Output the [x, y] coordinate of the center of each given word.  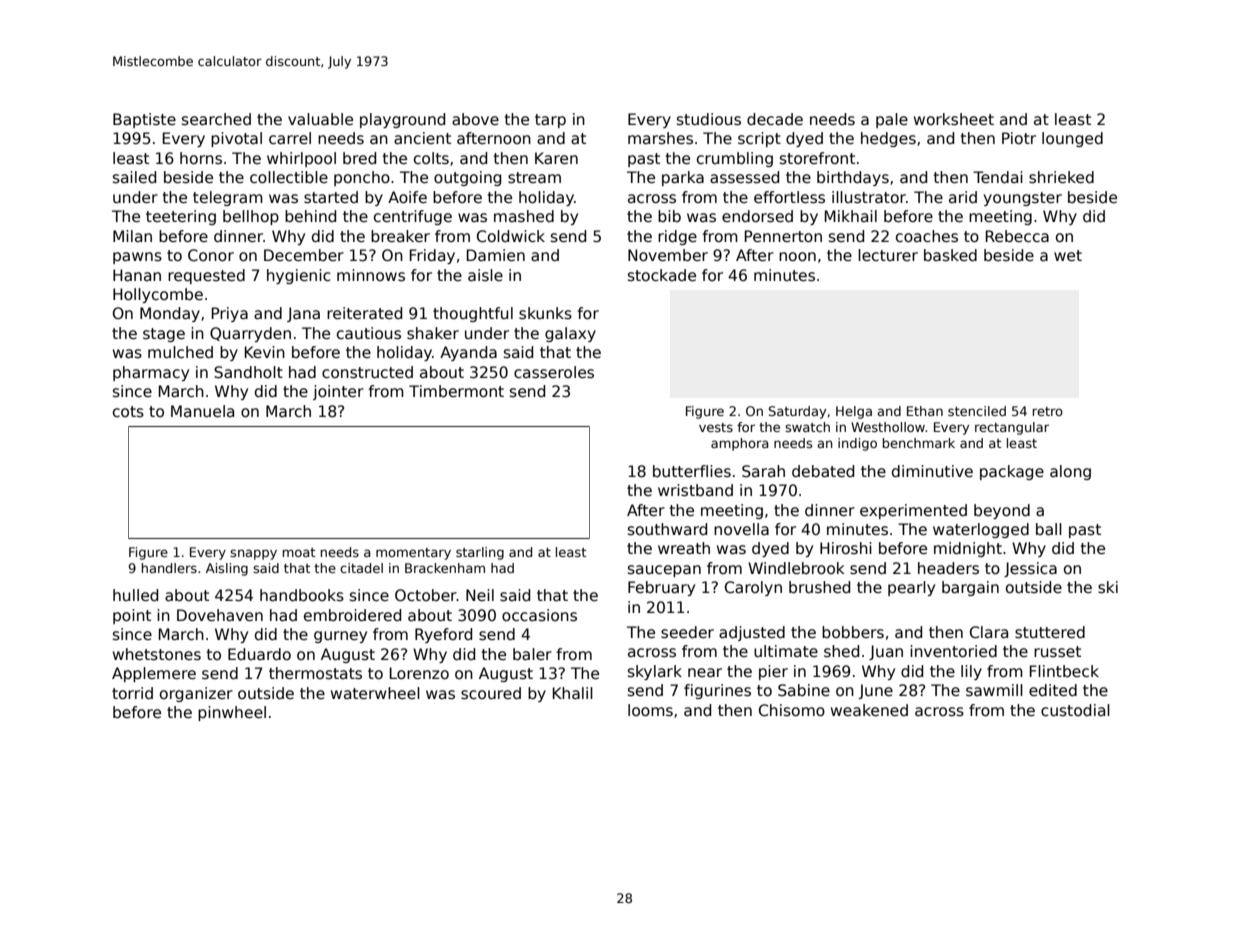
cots [128, 411]
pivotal [236, 139]
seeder [687, 632]
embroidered [352, 615]
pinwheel [232, 713]
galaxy [570, 334]
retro [1048, 411]
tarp [550, 121]
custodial [1075, 710]
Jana [303, 314]
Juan [886, 652]
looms [650, 710]
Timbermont [456, 391]
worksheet [954, 119]
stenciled [977, 411]
